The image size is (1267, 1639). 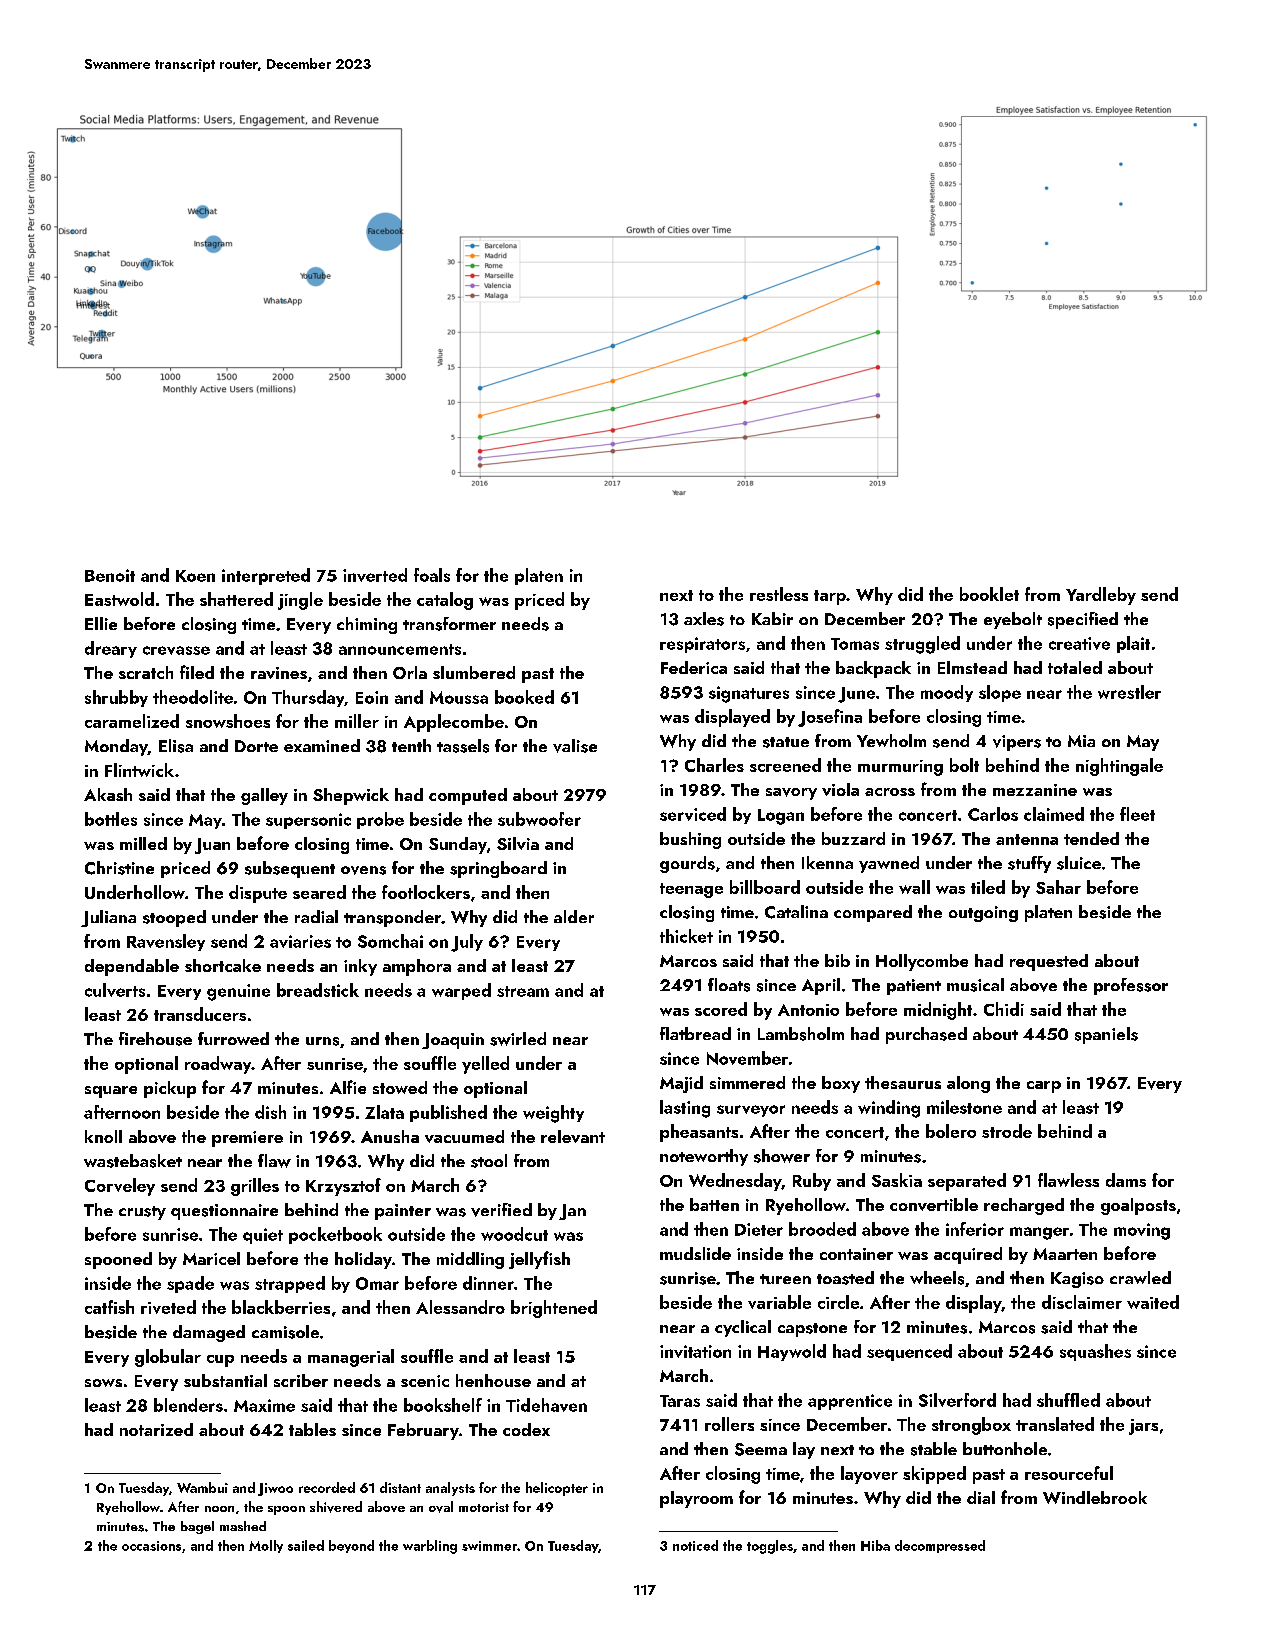 I want to click on stool, so click(x=489, y=1161).
